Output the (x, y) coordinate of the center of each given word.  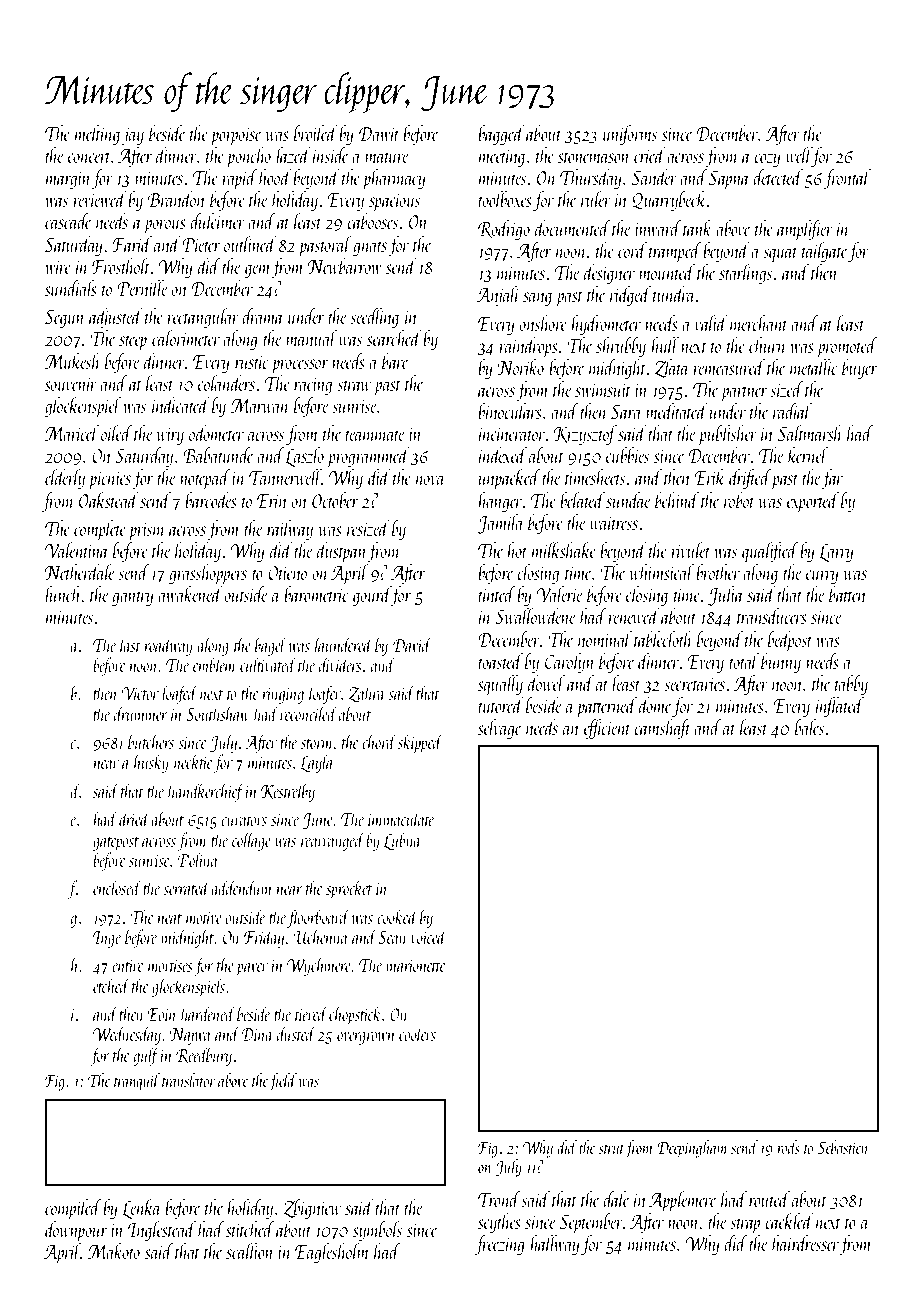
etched (111, 985)
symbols (377, 1231)
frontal (847, 179)
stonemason (594, 157)
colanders (226, 383)
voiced (429, 936)
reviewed (100, 199)
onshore (543, 323)
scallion (250, 1251)
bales (809, 727)
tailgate (825, 252)
